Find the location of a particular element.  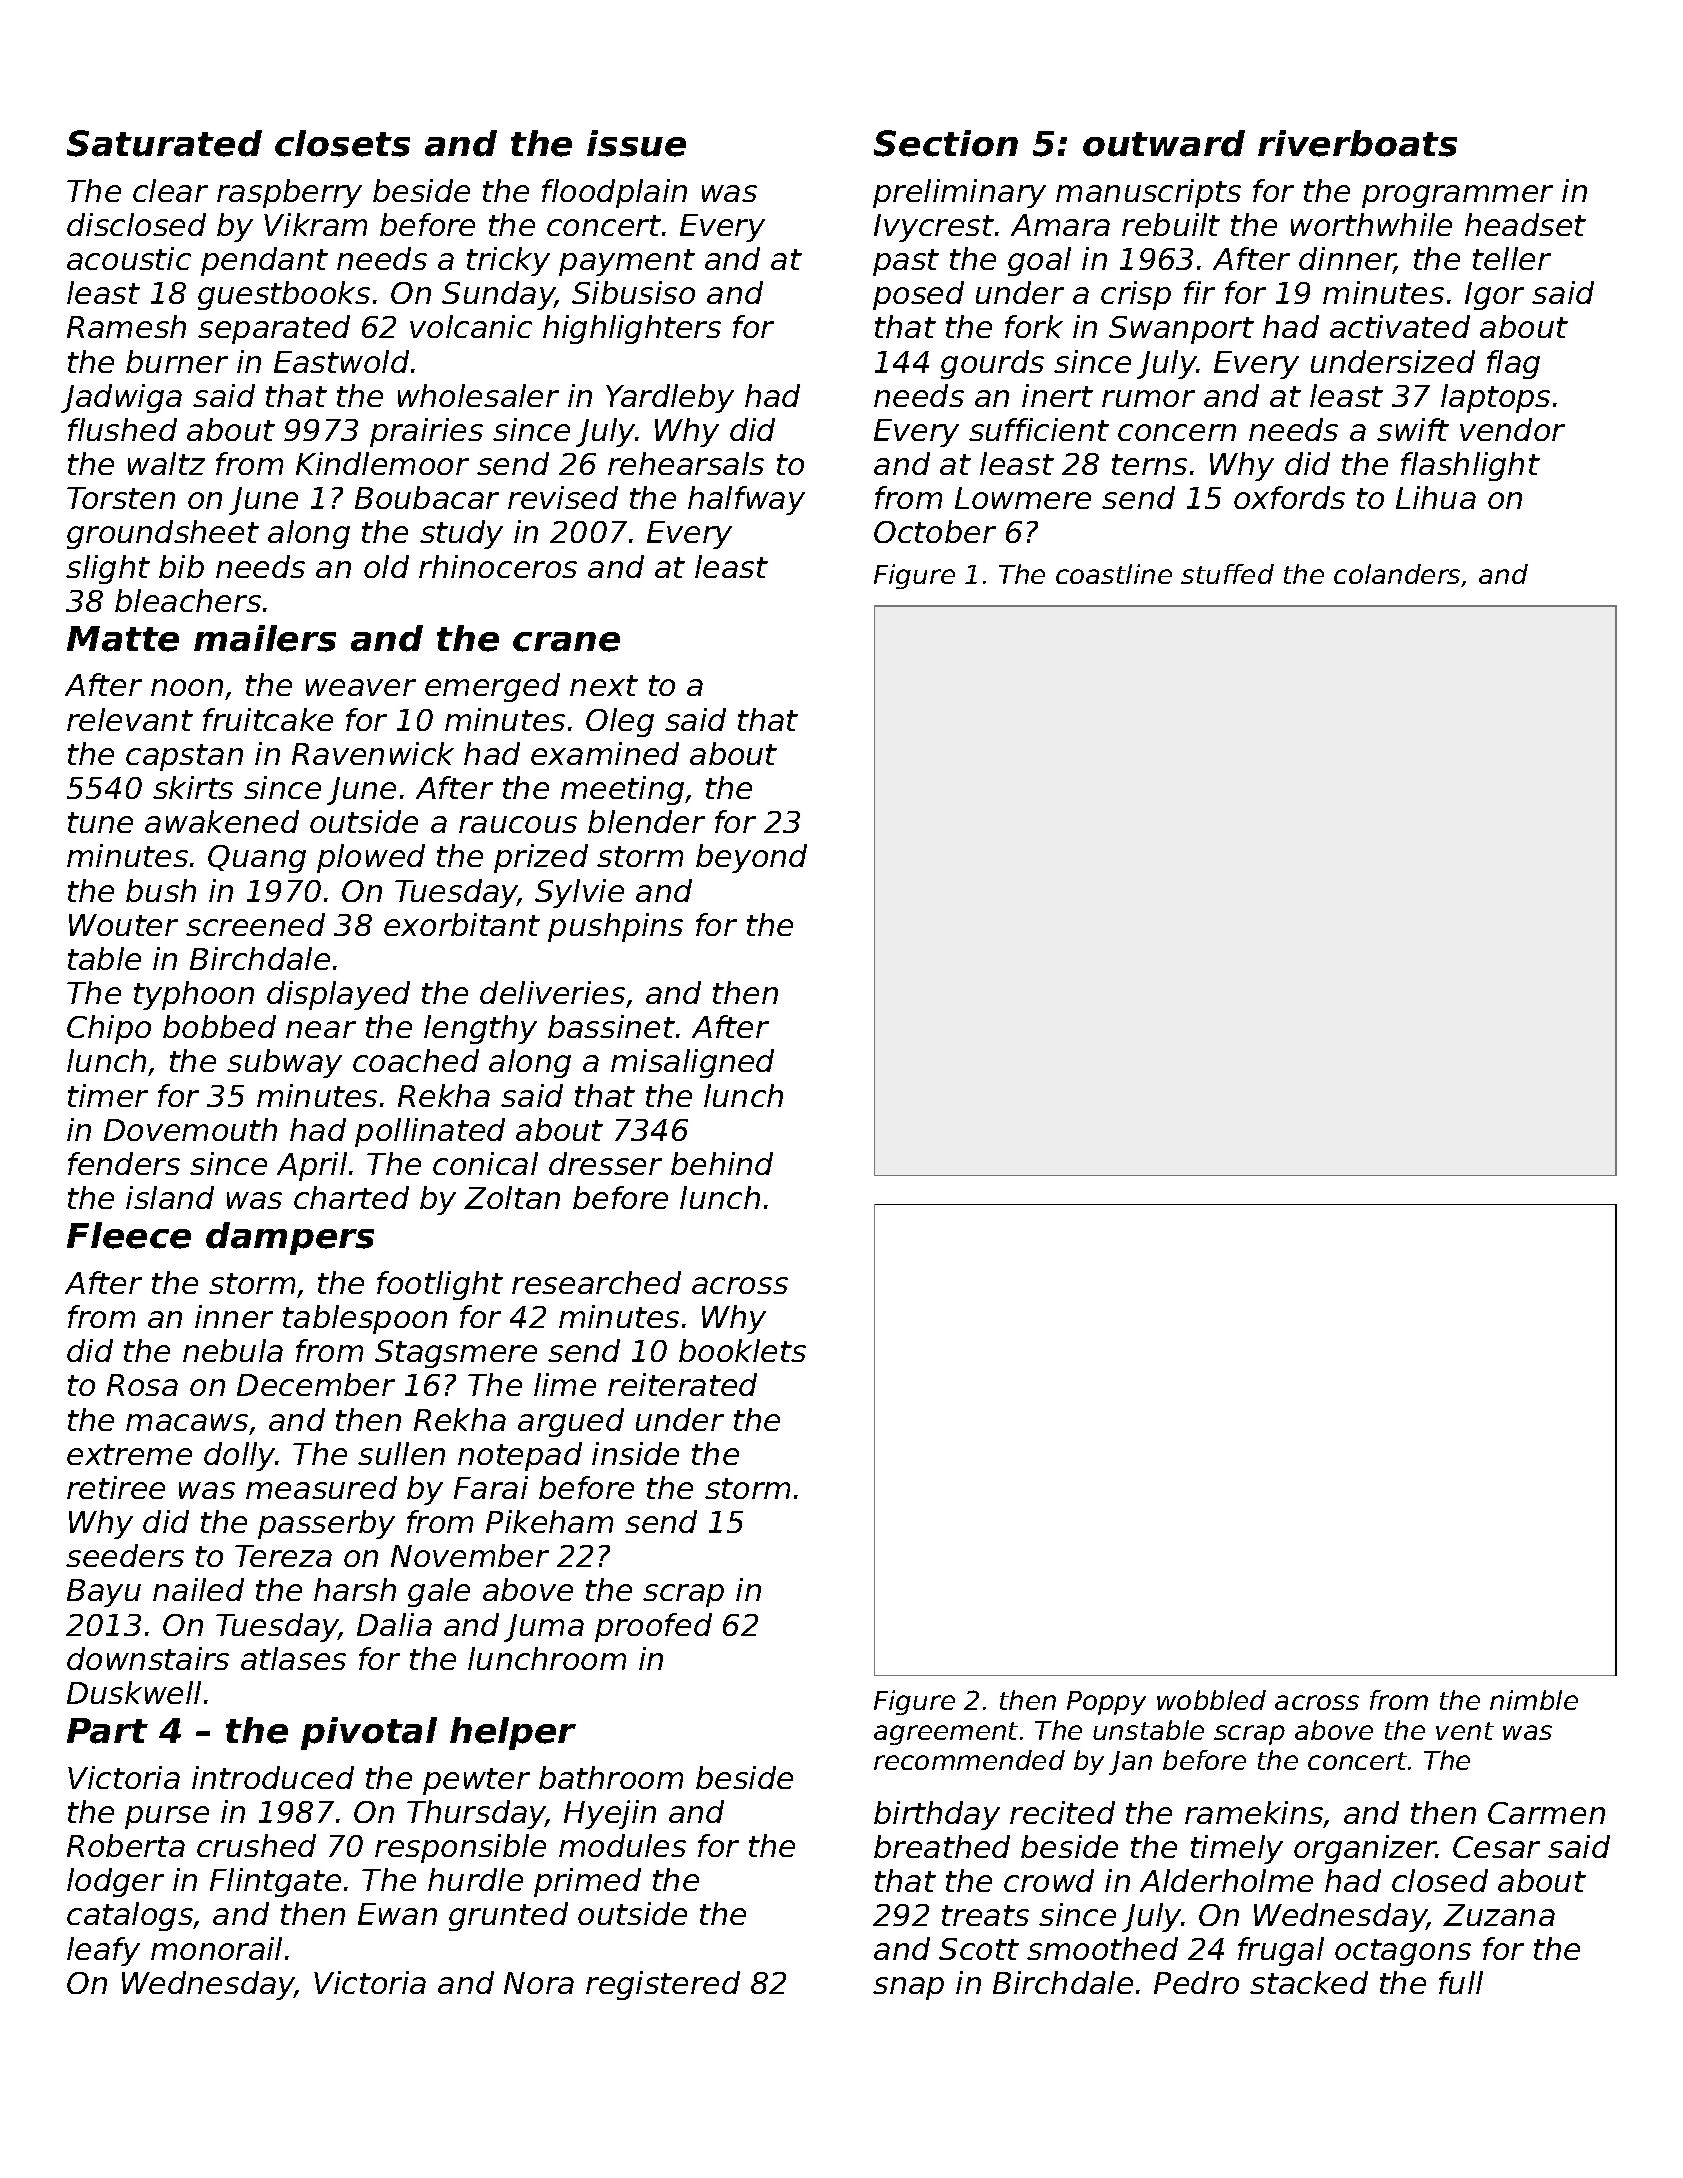

introduced is located at coordinates (273, 1777).
